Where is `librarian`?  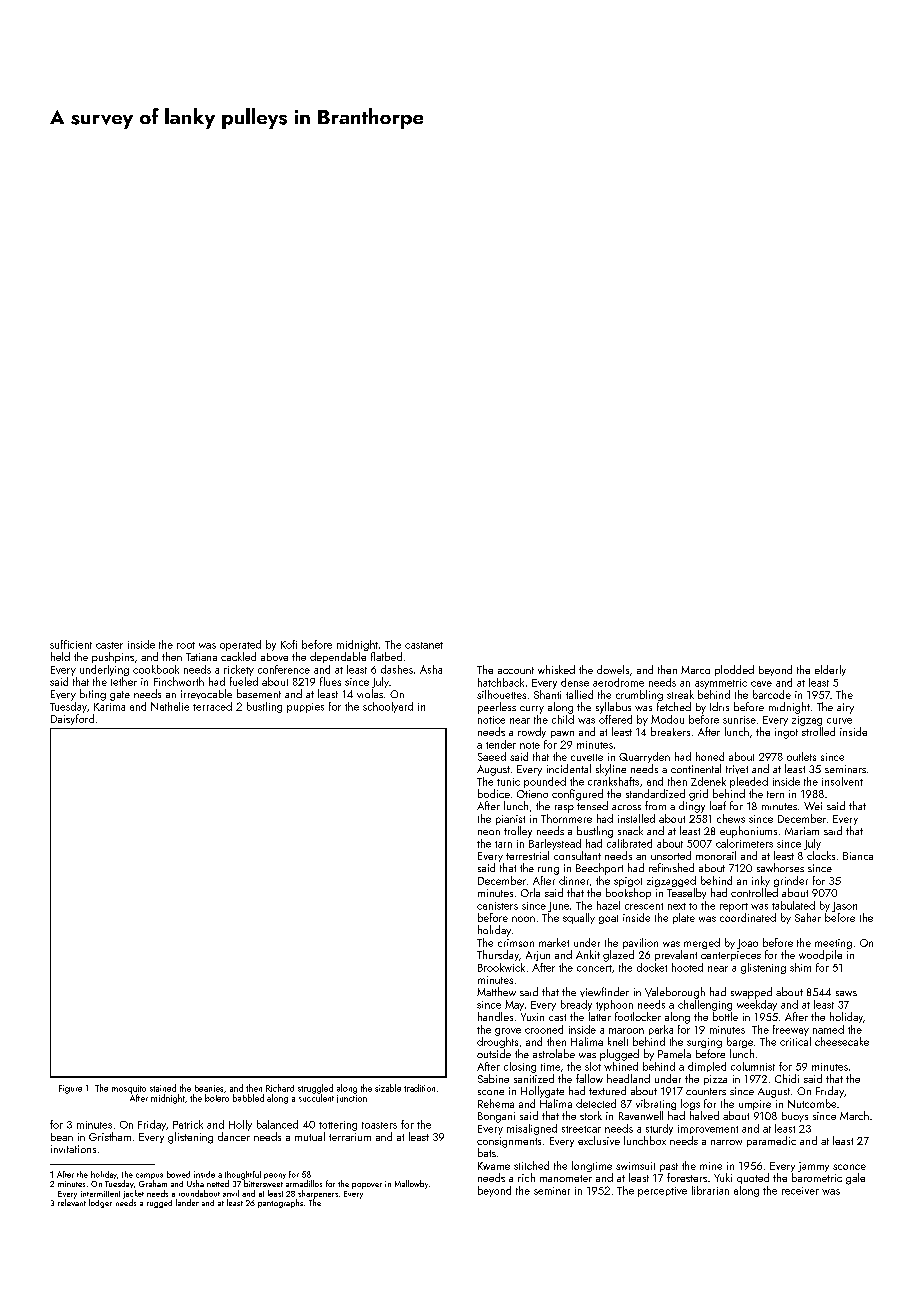
librarian is located at coordinates (710, 1190).
